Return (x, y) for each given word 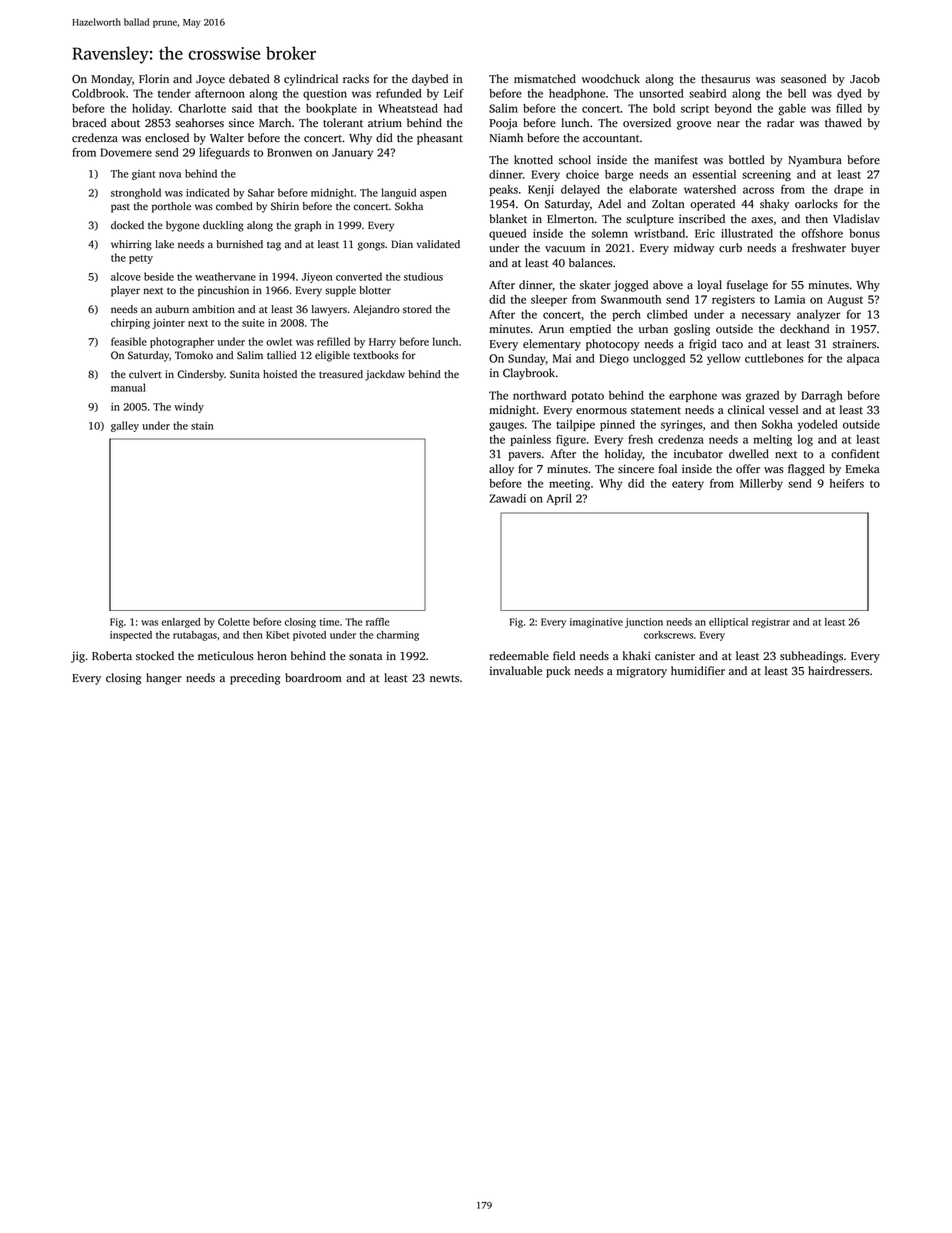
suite (253, 323)
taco (732, 345)
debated (249, 79)
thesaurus (725, 79)
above (668, 285)
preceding (255, 679)
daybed (430, 80)
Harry (382, 343)
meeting (569, 484)
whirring (131, 245)
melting (772, 440)
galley (125, 426)
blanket (508, 219)
